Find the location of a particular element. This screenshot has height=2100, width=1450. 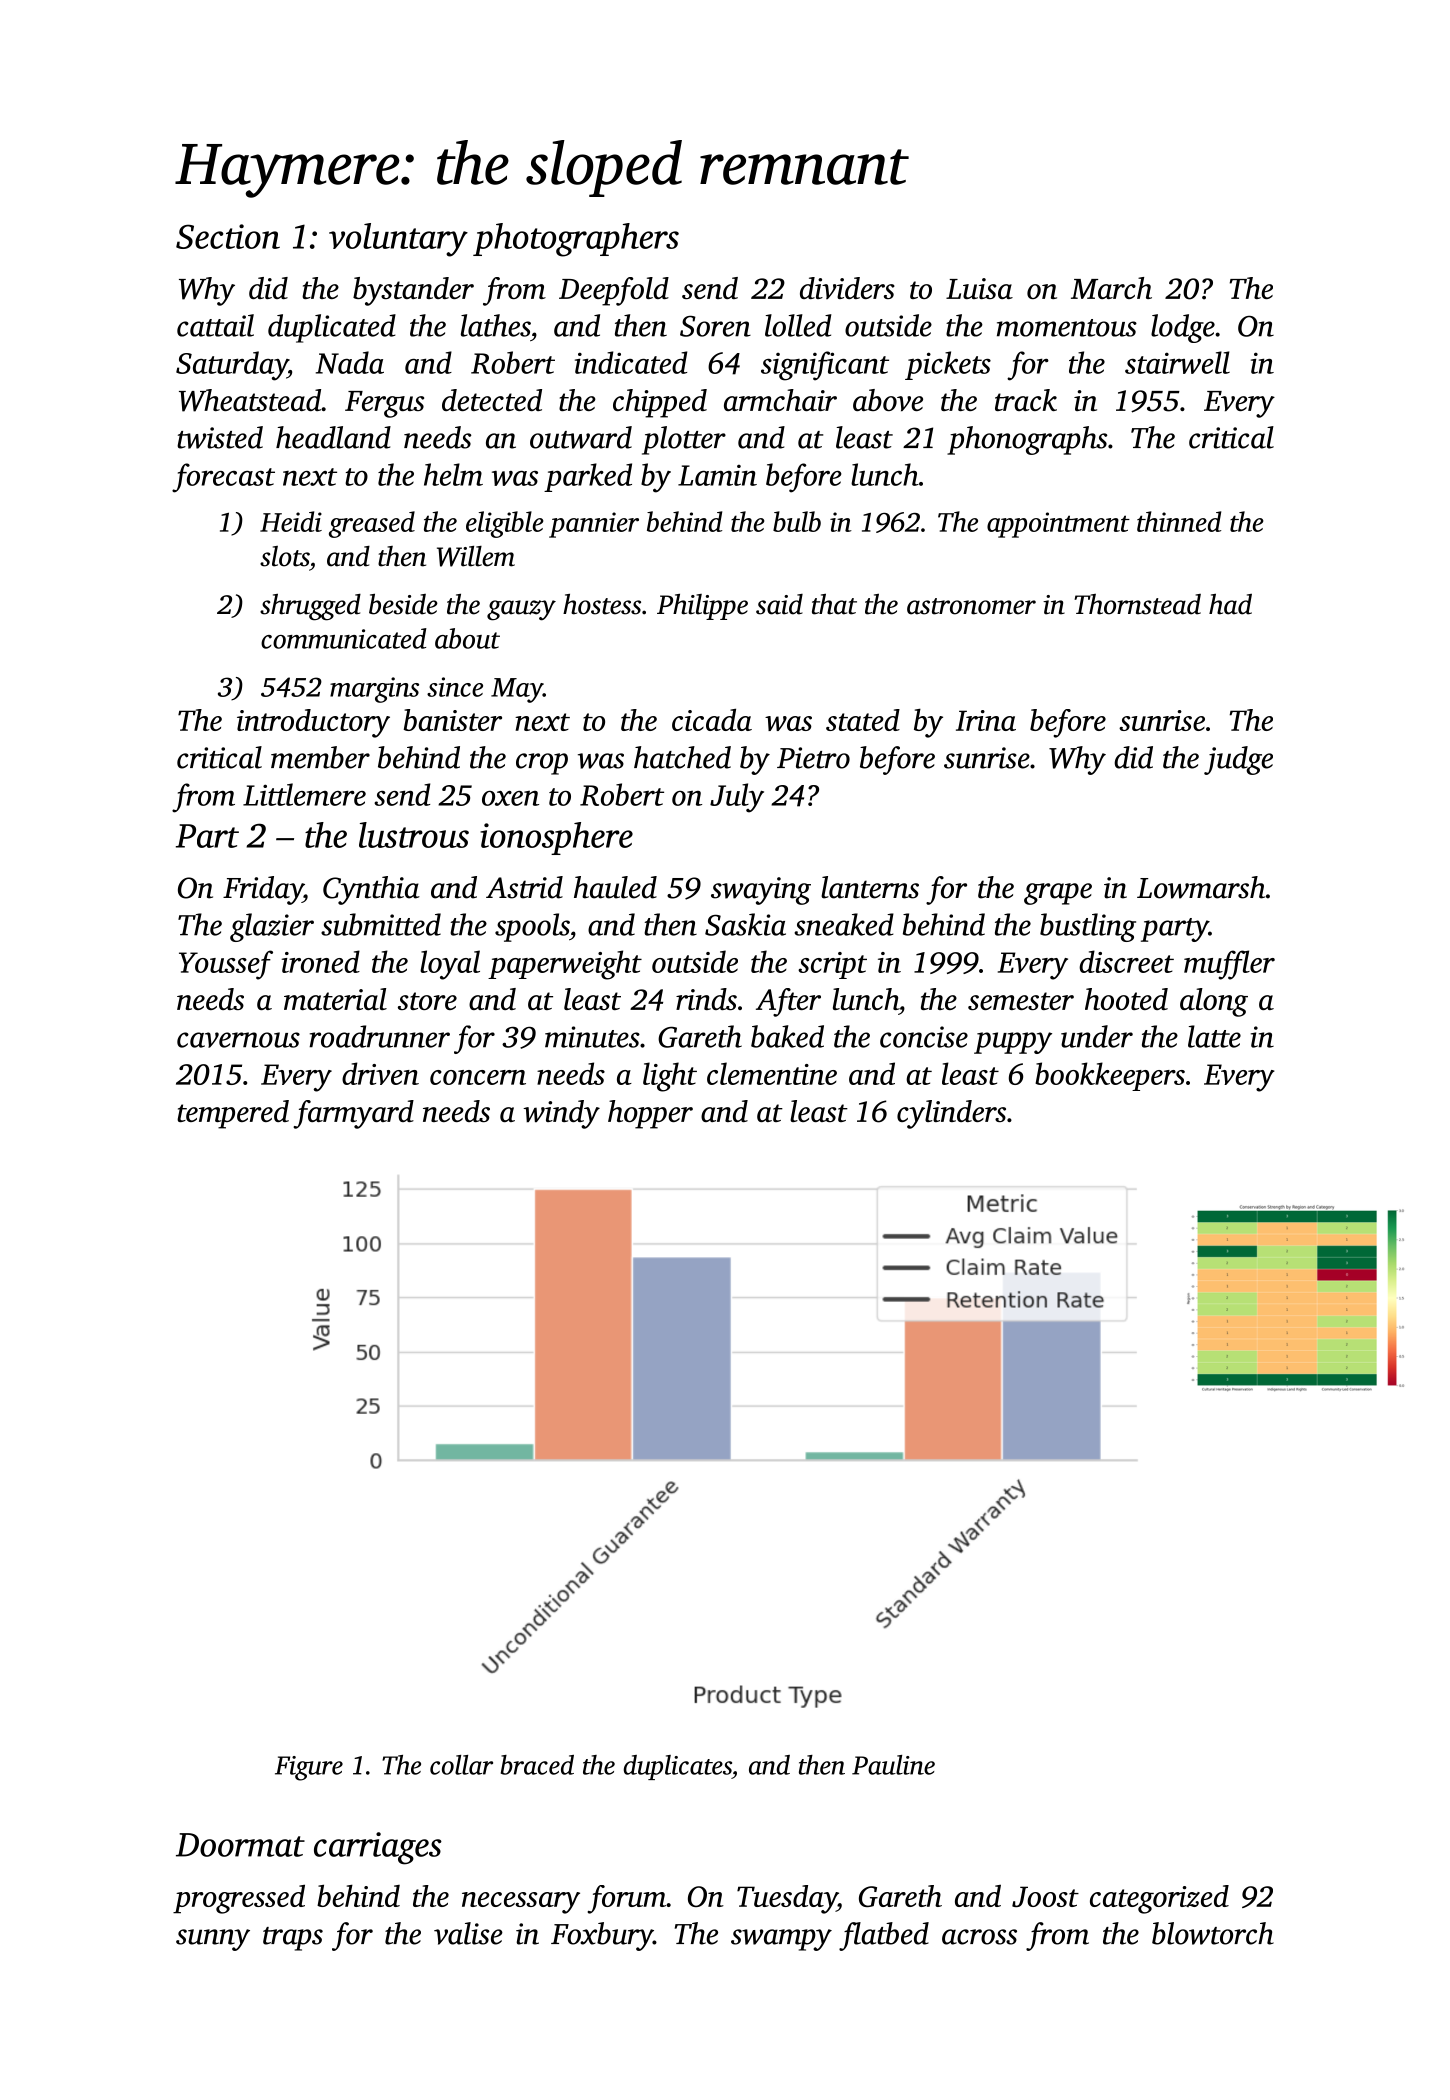

concern is located at coordinates (478, 1077).
